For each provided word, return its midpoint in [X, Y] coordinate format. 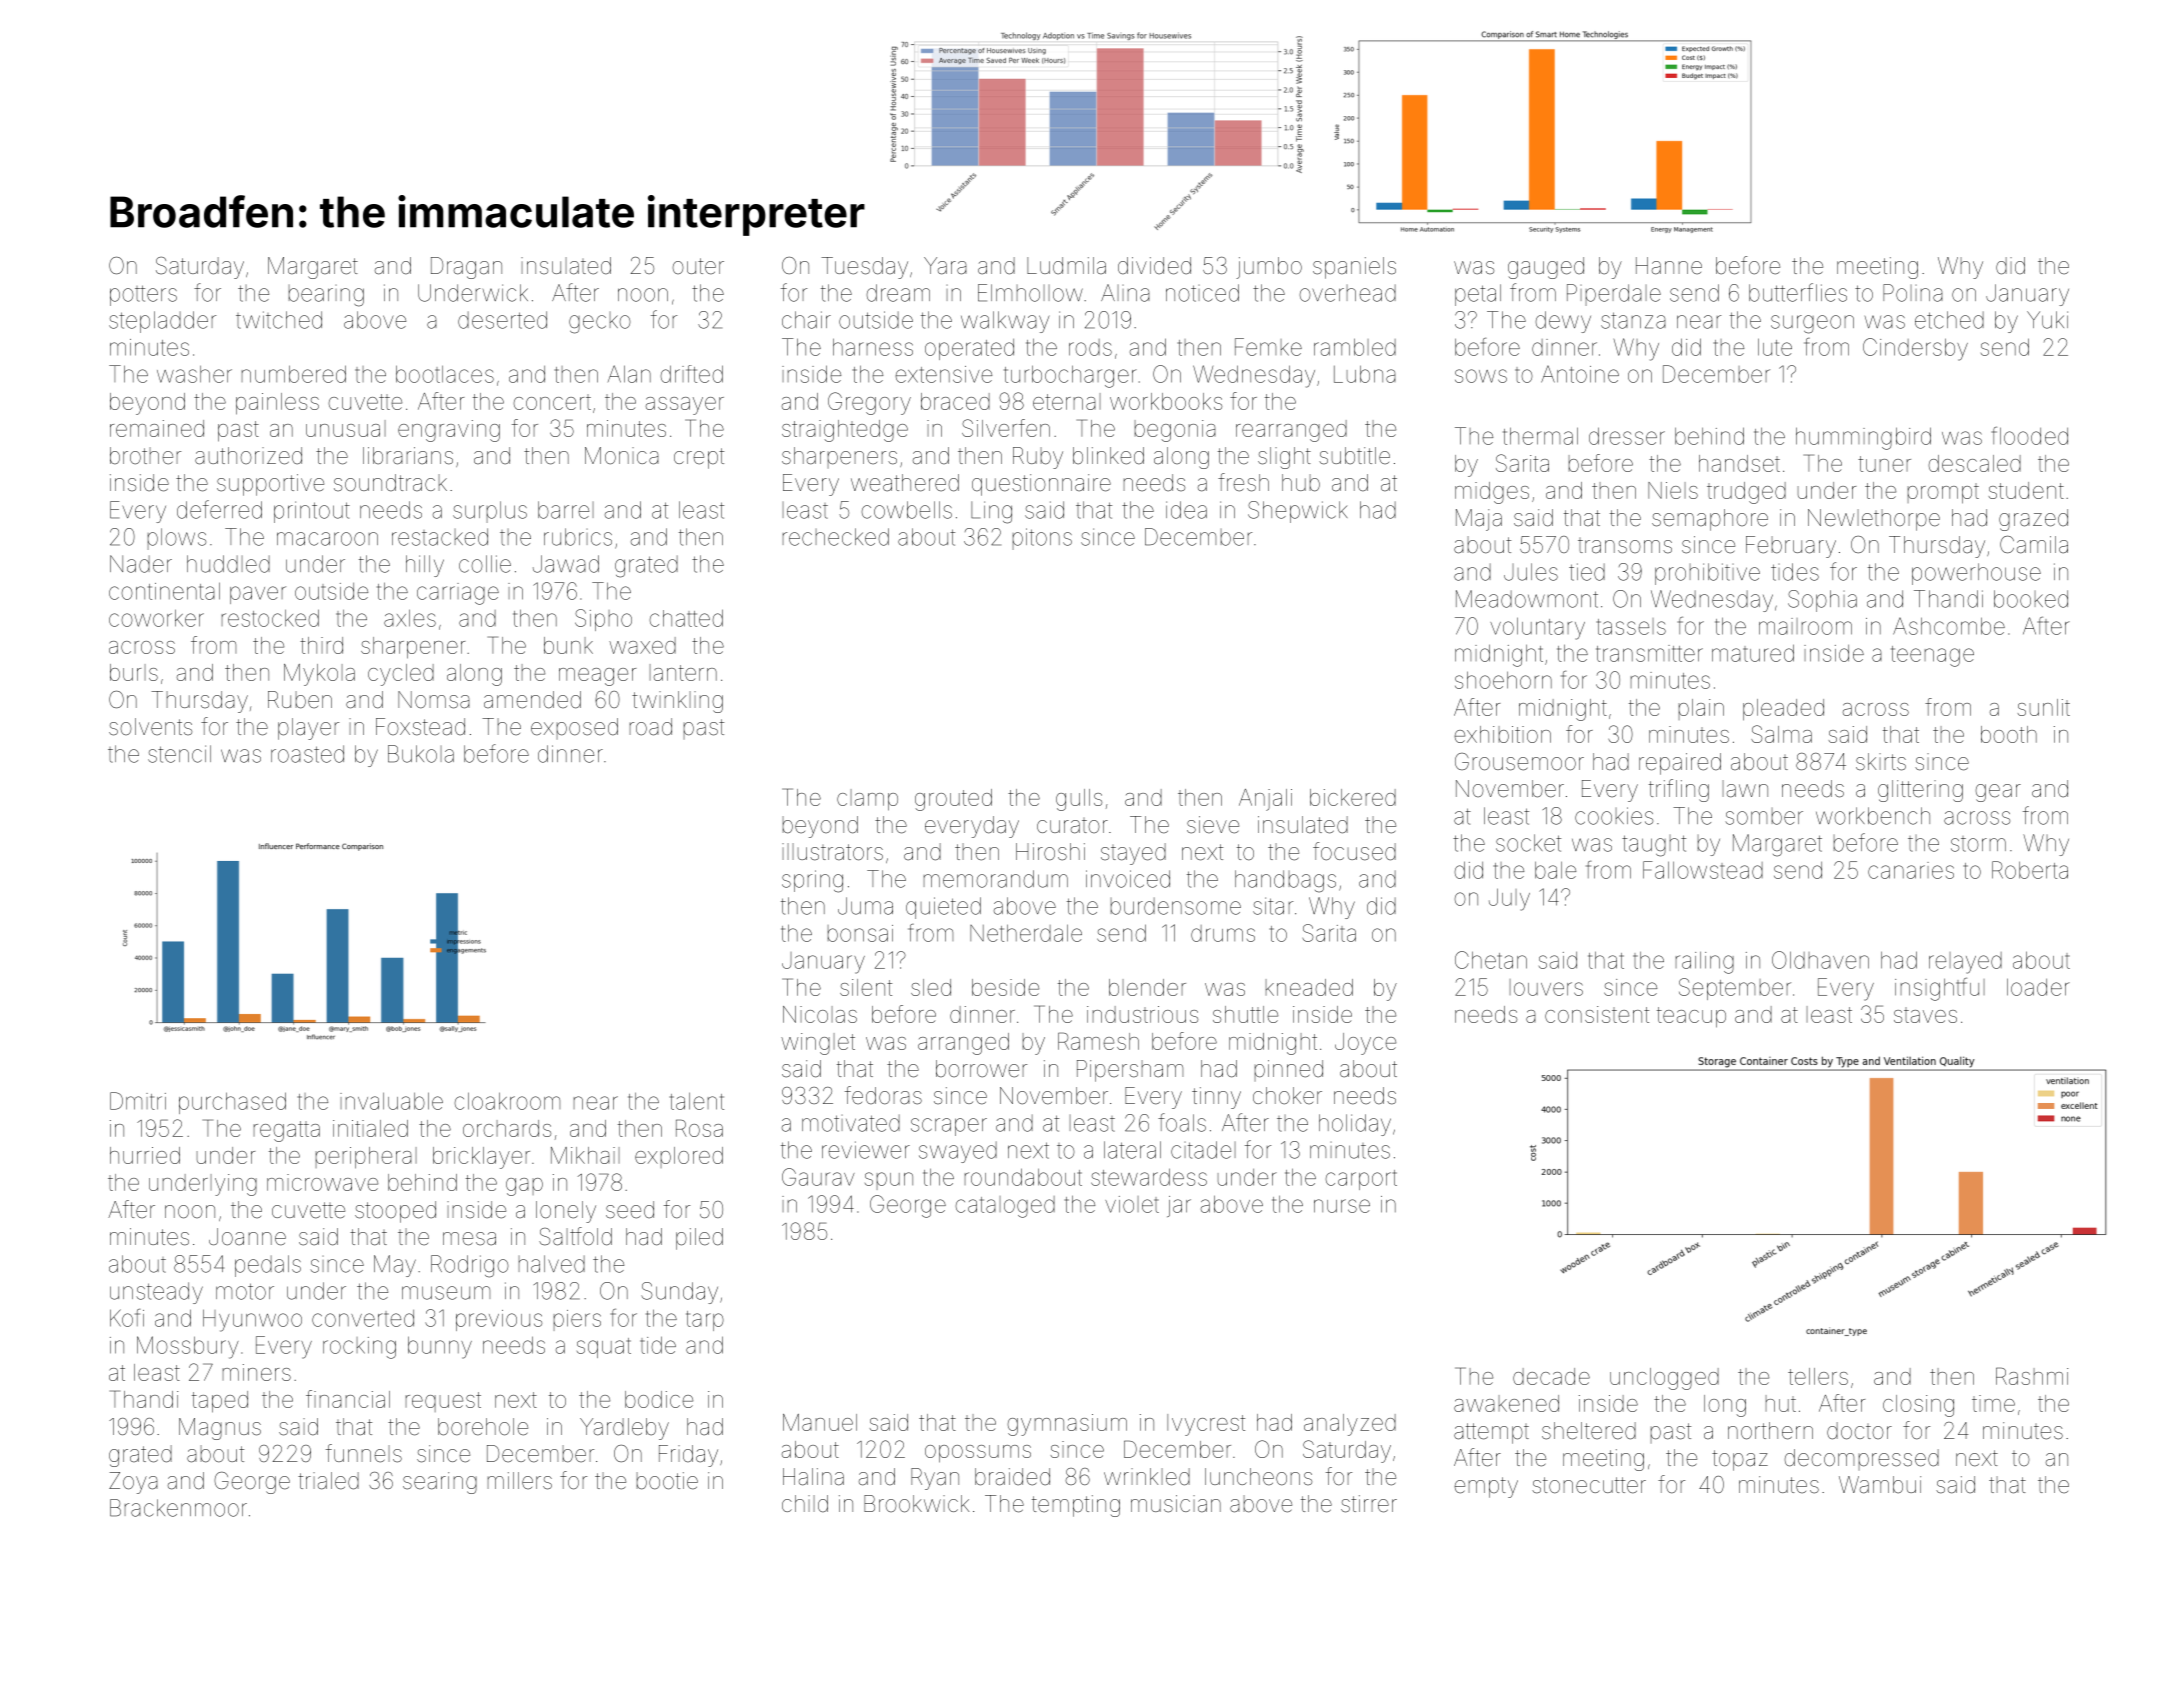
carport [1361, 1180]
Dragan [466, 268]
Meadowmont [1527, 599]
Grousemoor [1519, 762]
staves [1925, 1015]
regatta [287, 1131]
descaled [1974, 463]
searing [440, 1483]
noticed [1202, 293]
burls [134, 672]
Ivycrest [1206, 1425]
